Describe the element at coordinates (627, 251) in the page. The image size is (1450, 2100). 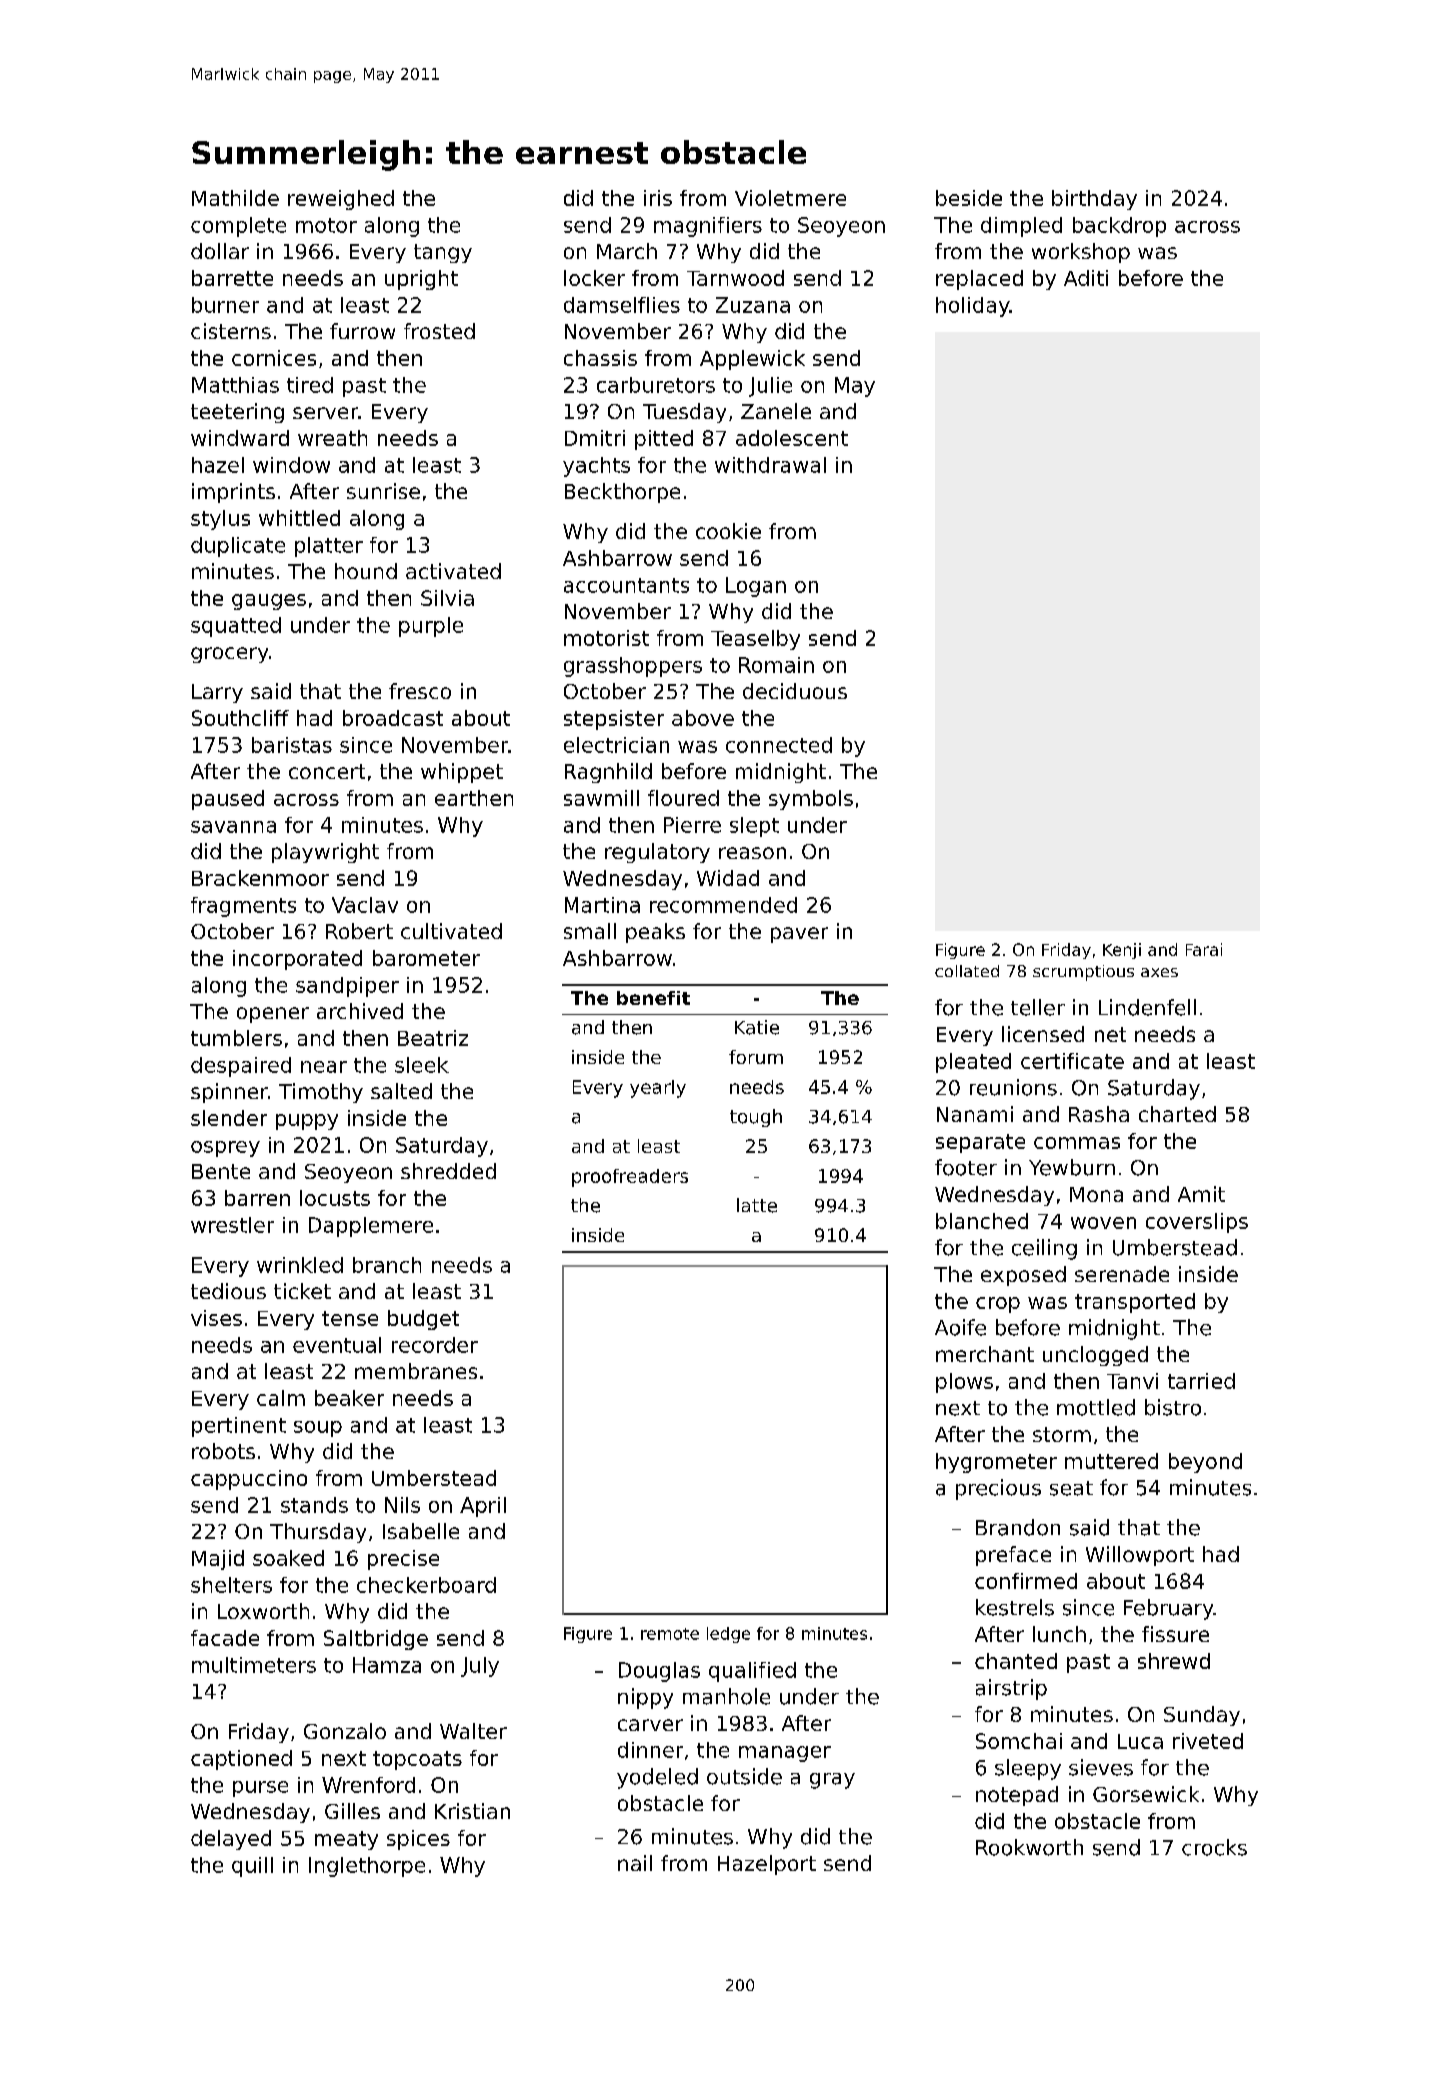
I see `March` at that location.
